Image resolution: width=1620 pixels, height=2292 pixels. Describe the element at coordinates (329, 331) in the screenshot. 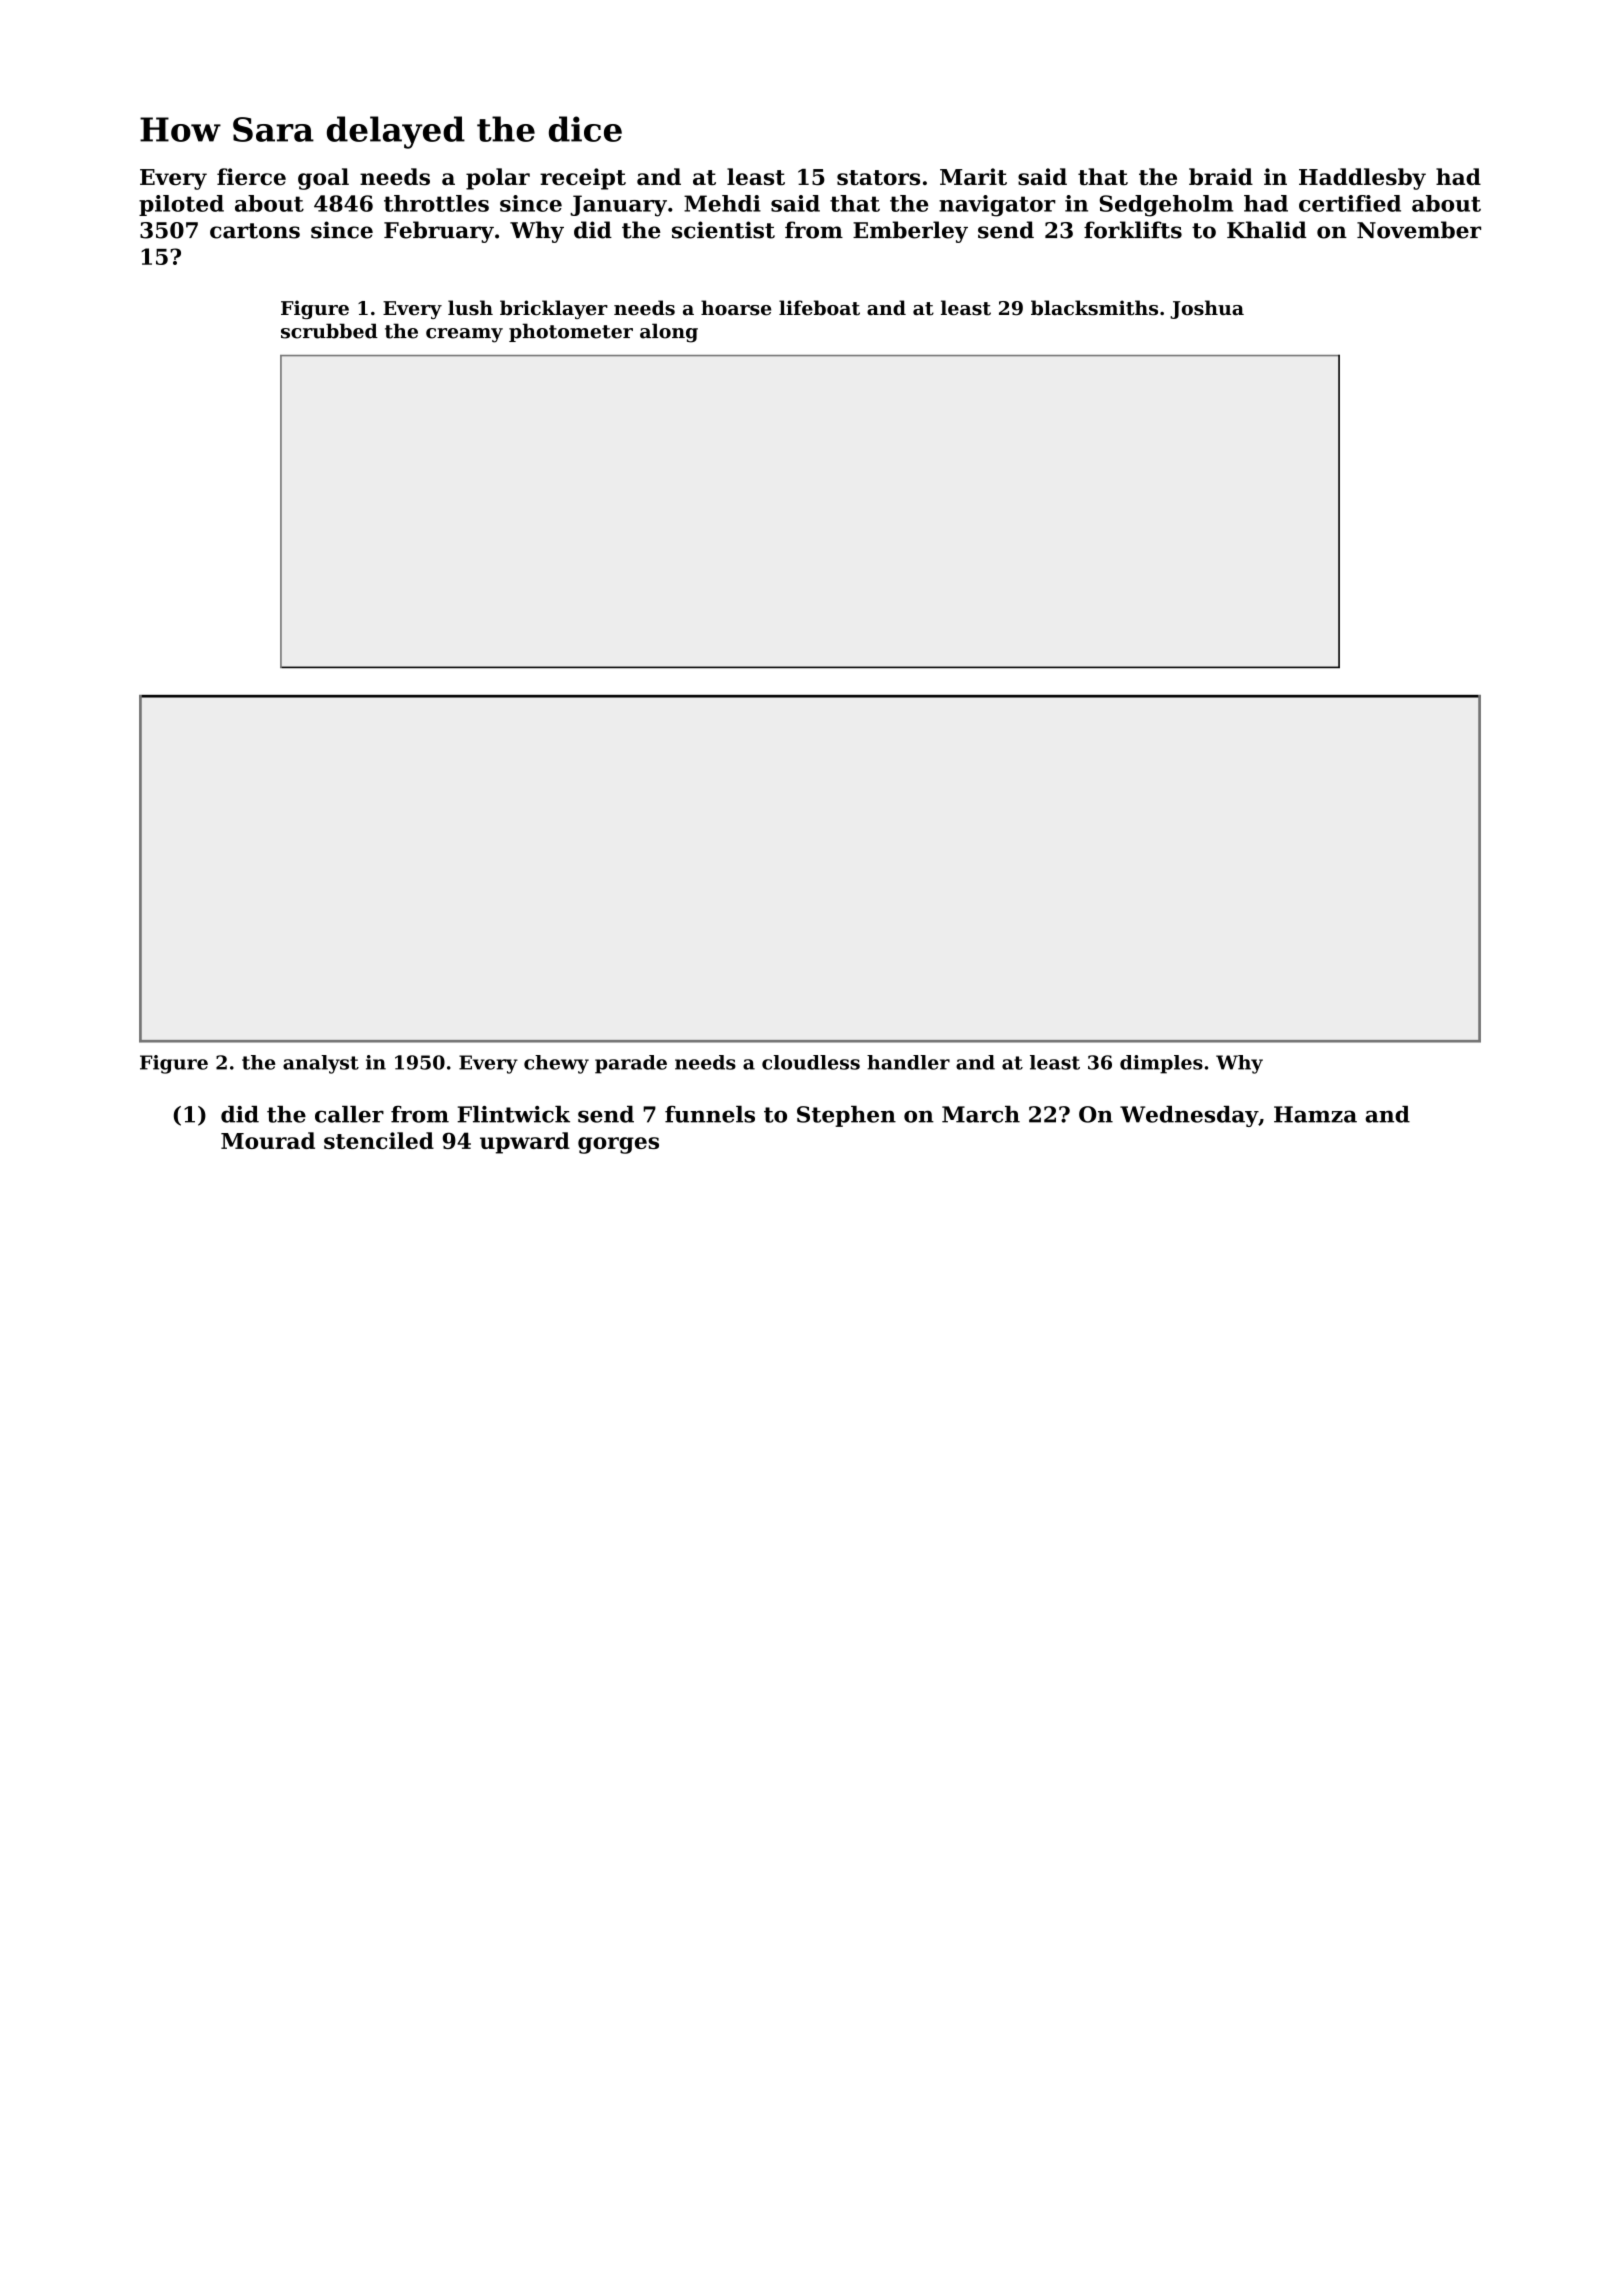

I see `scrubbed` at that location.
